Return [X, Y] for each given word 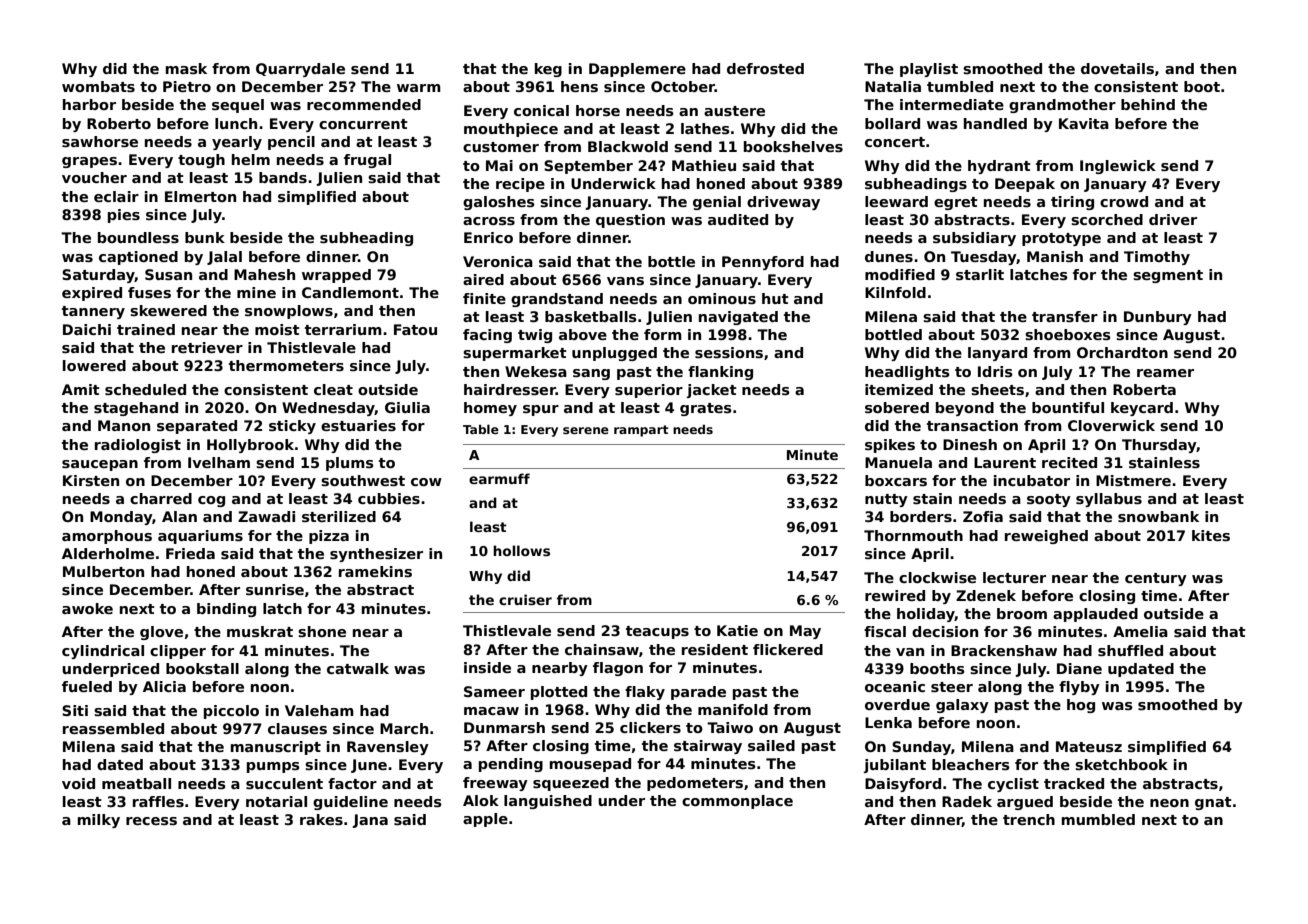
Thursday [1159, 446]
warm [419, 88]
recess [151, 821]
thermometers [286, 365]
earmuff [499, 478]
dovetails [1117, 68]
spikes [890, 446]
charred [161, 498]
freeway [495, 784]
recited [1069, 462]
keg [548, 70]
